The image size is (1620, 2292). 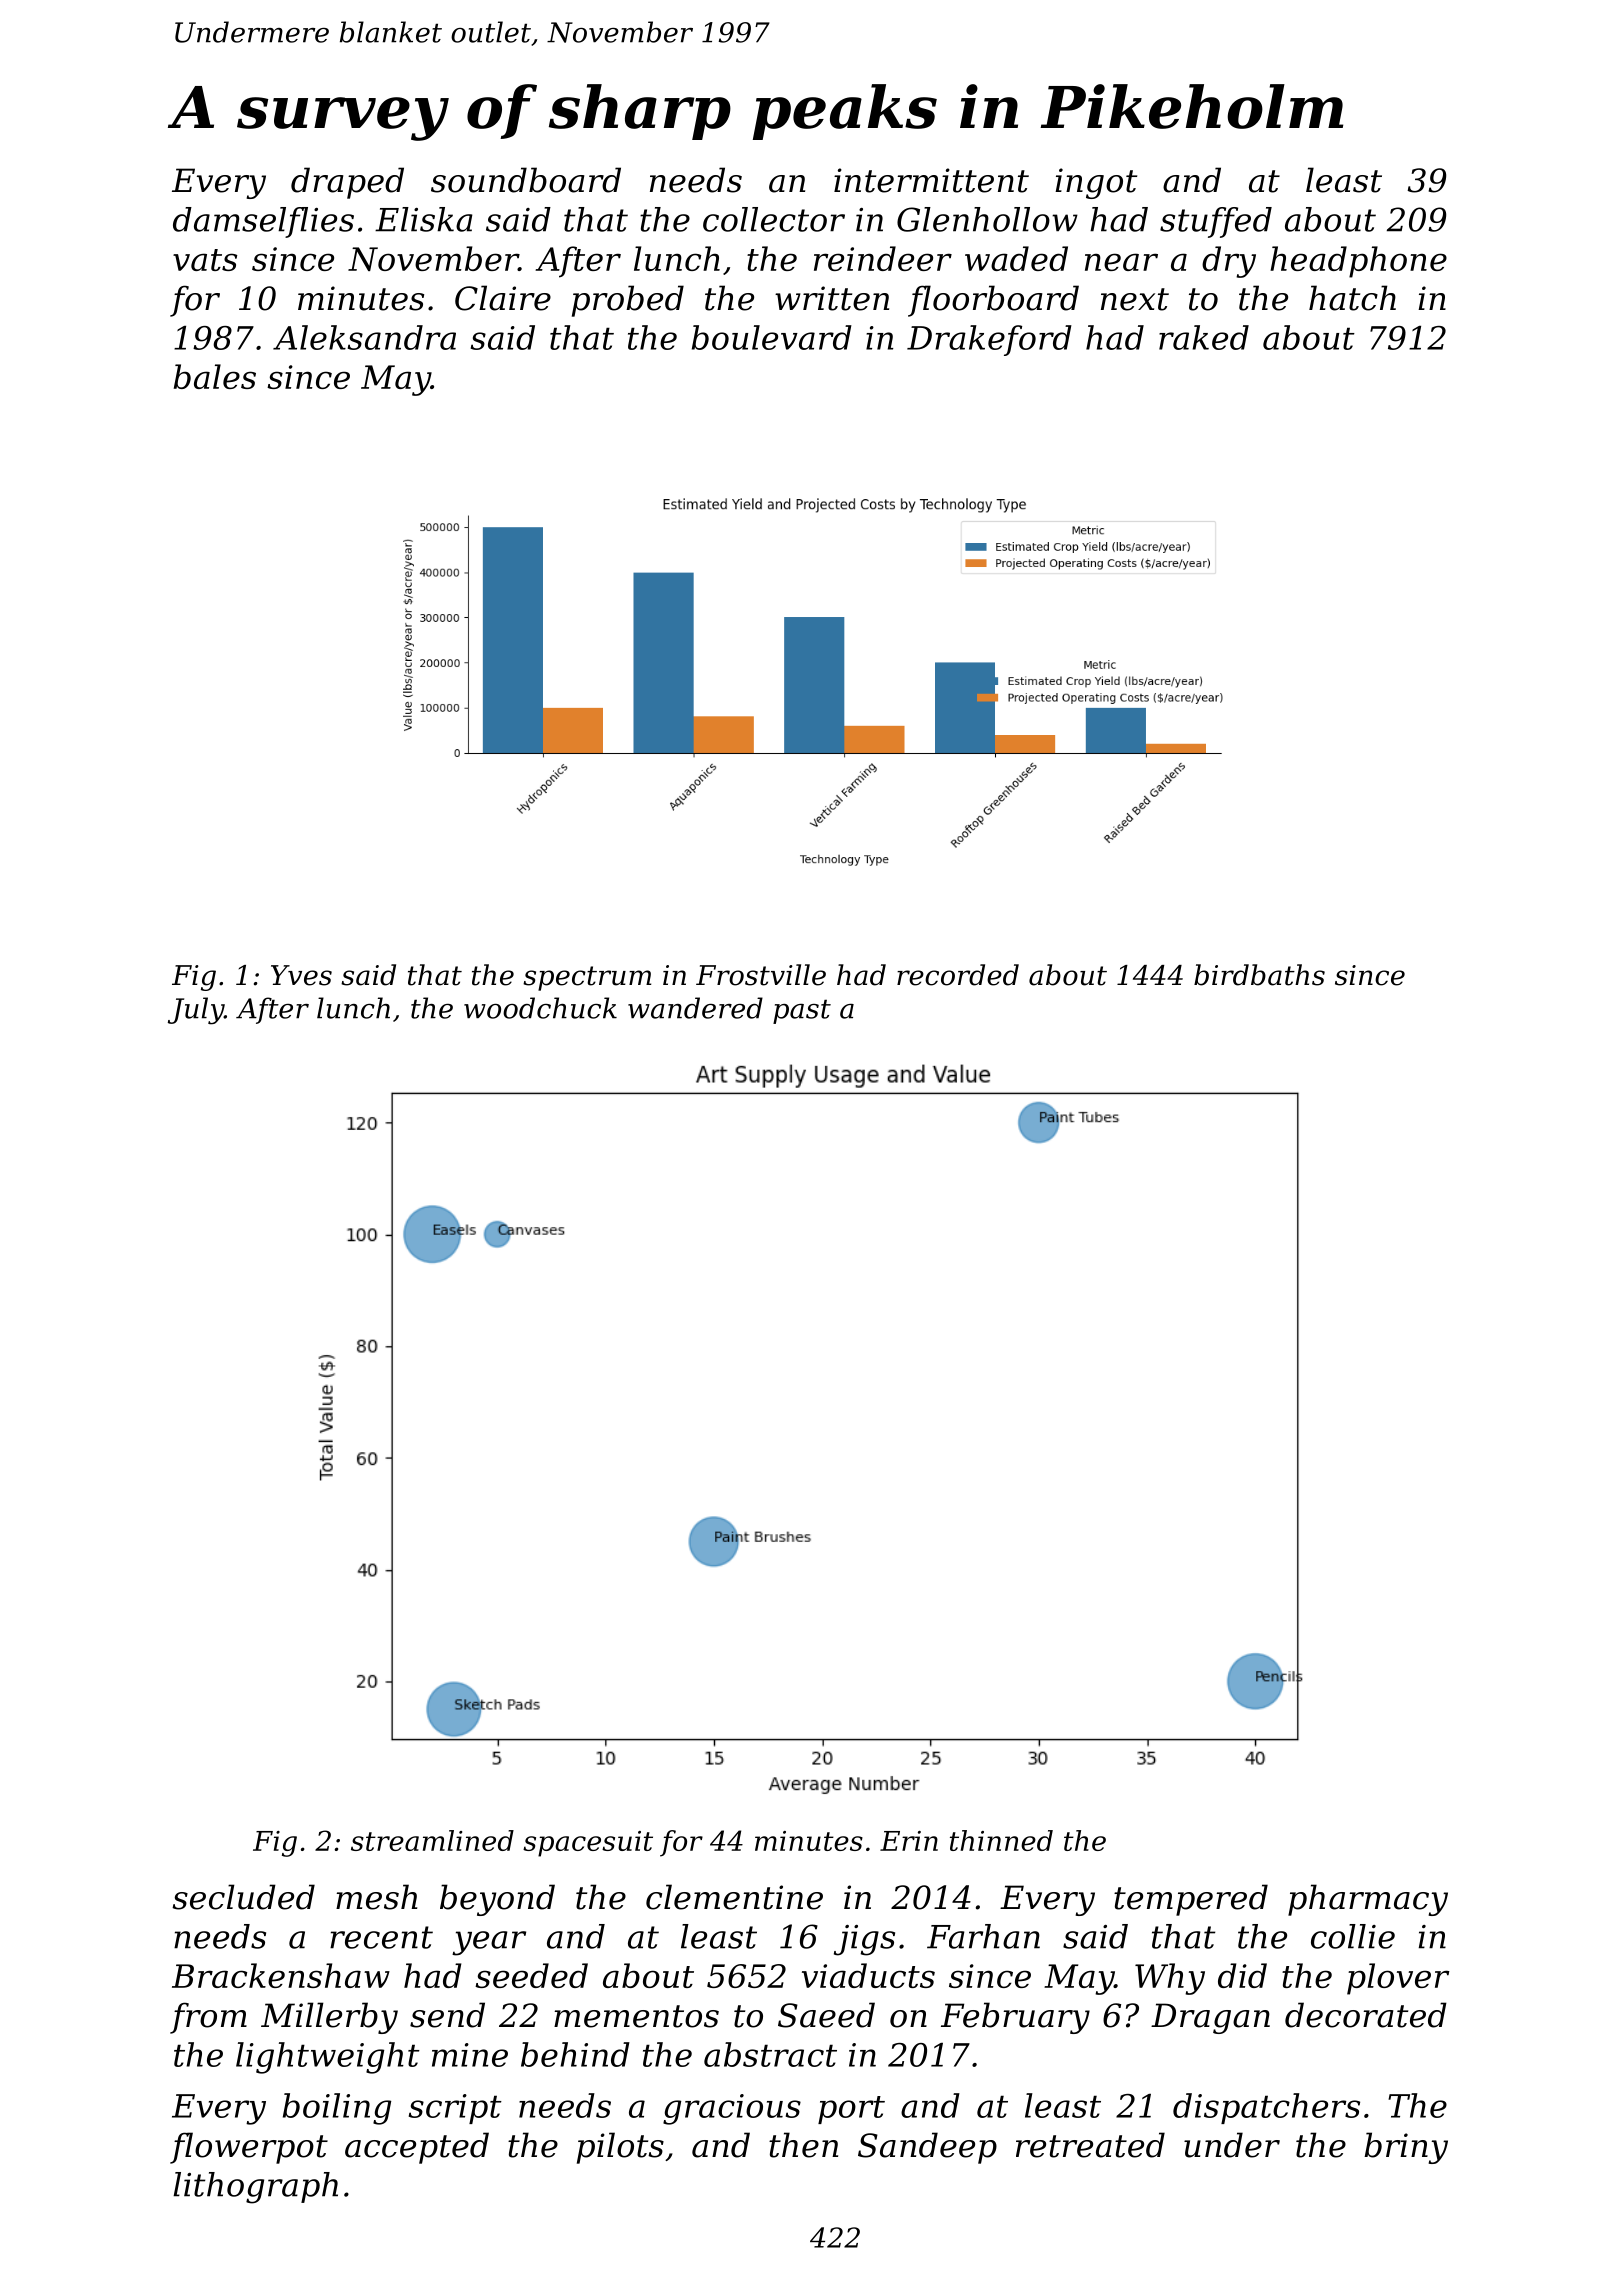 I want to click on boulevard, so click(x=772, y=337).
